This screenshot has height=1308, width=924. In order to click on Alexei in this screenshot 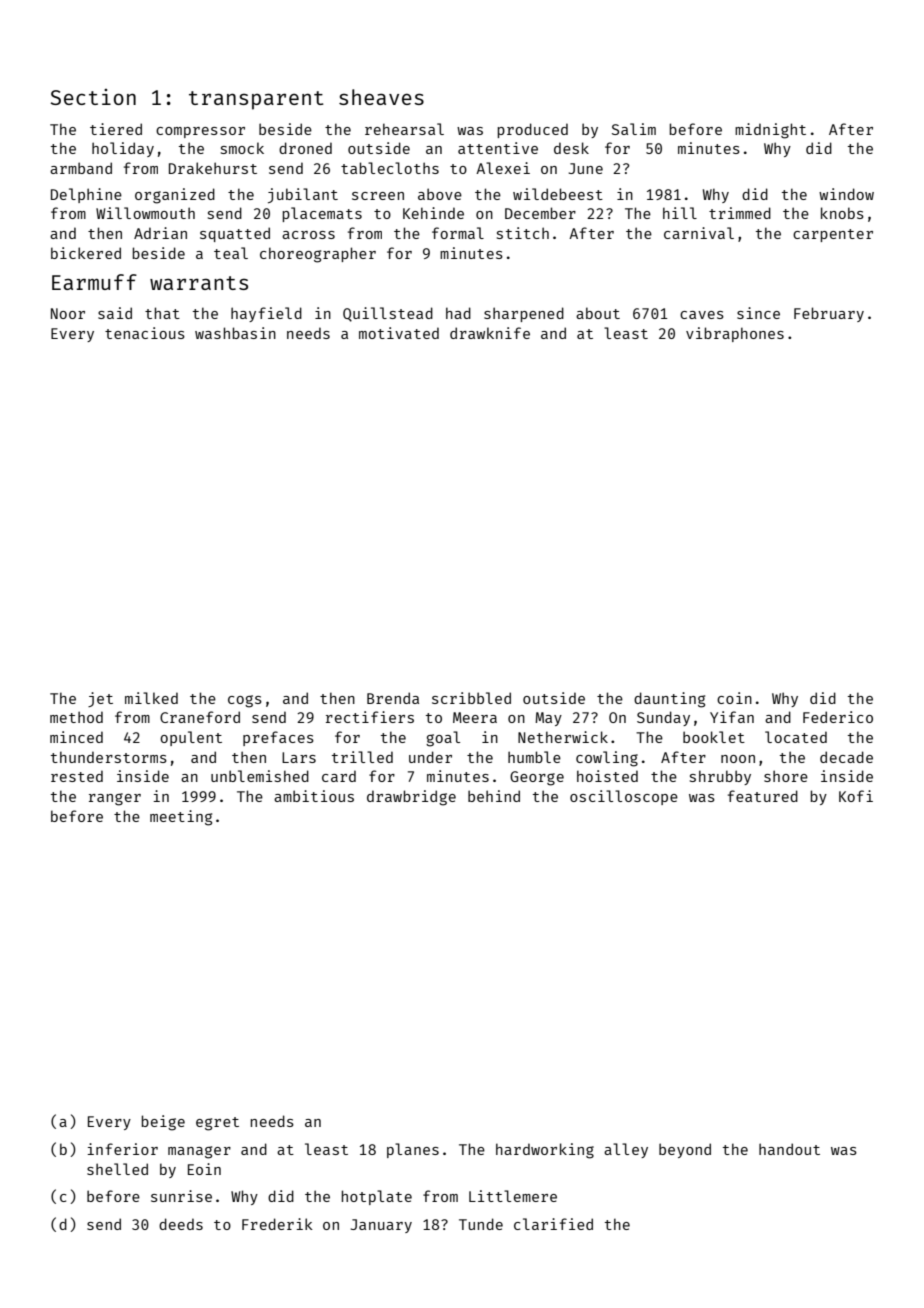, I will do `click(503, 168)`.
